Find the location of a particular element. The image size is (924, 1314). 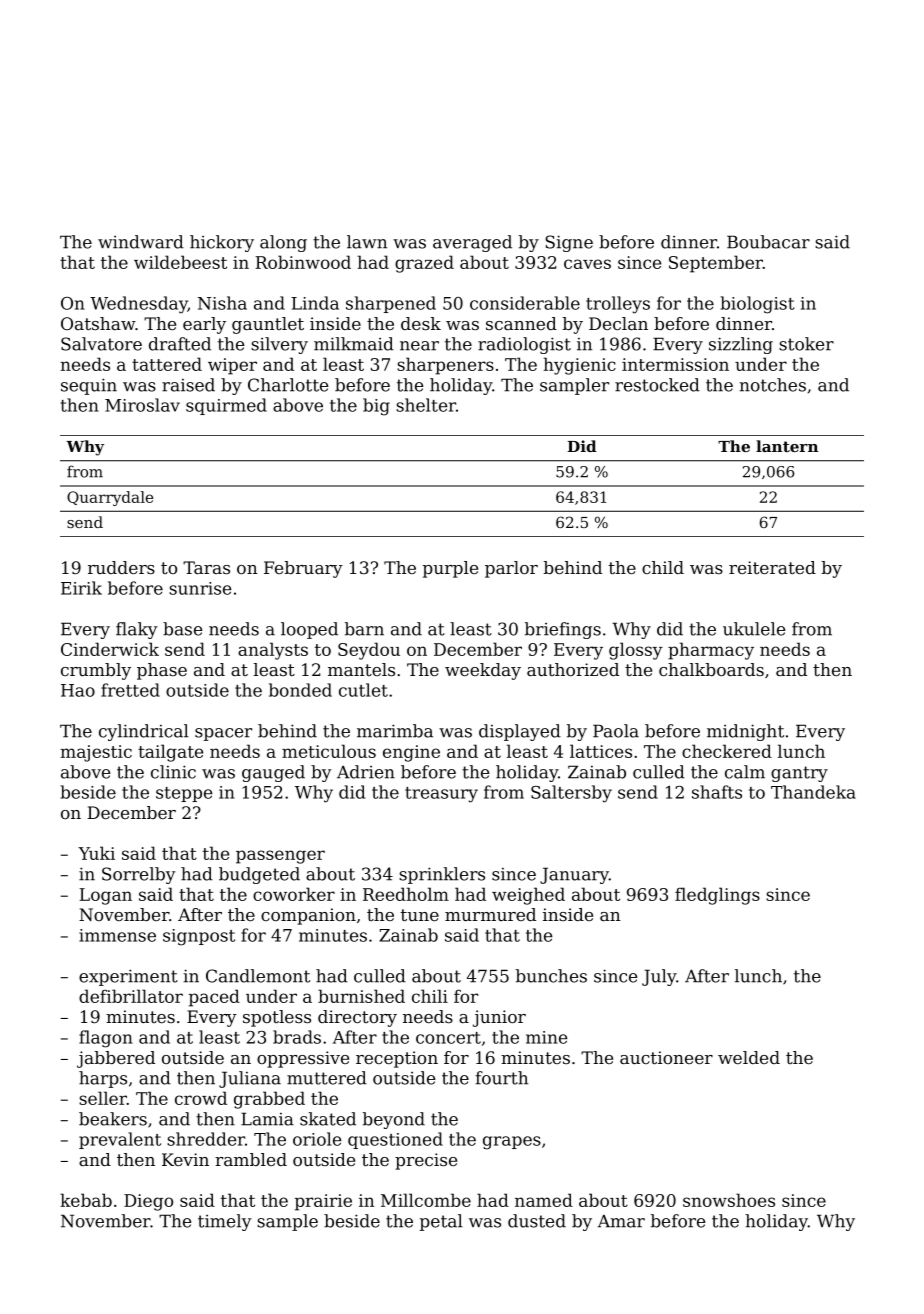

restocked is located at coordinates (657, 385).
